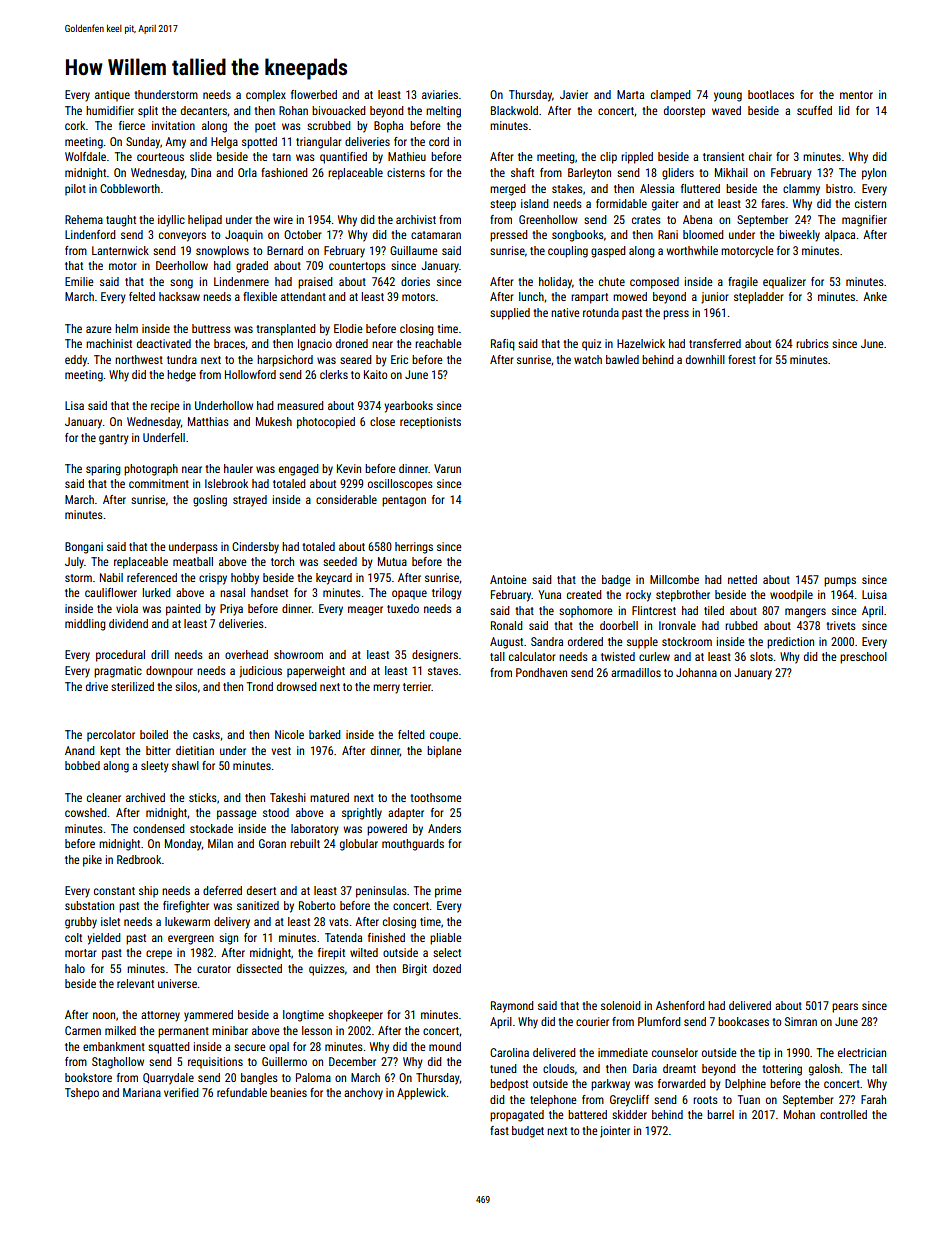 The width and height of the screenshot is (952, 1233). Describe the element at coordinates (761, 656) in the screenshot. I see `slots` at that location.
